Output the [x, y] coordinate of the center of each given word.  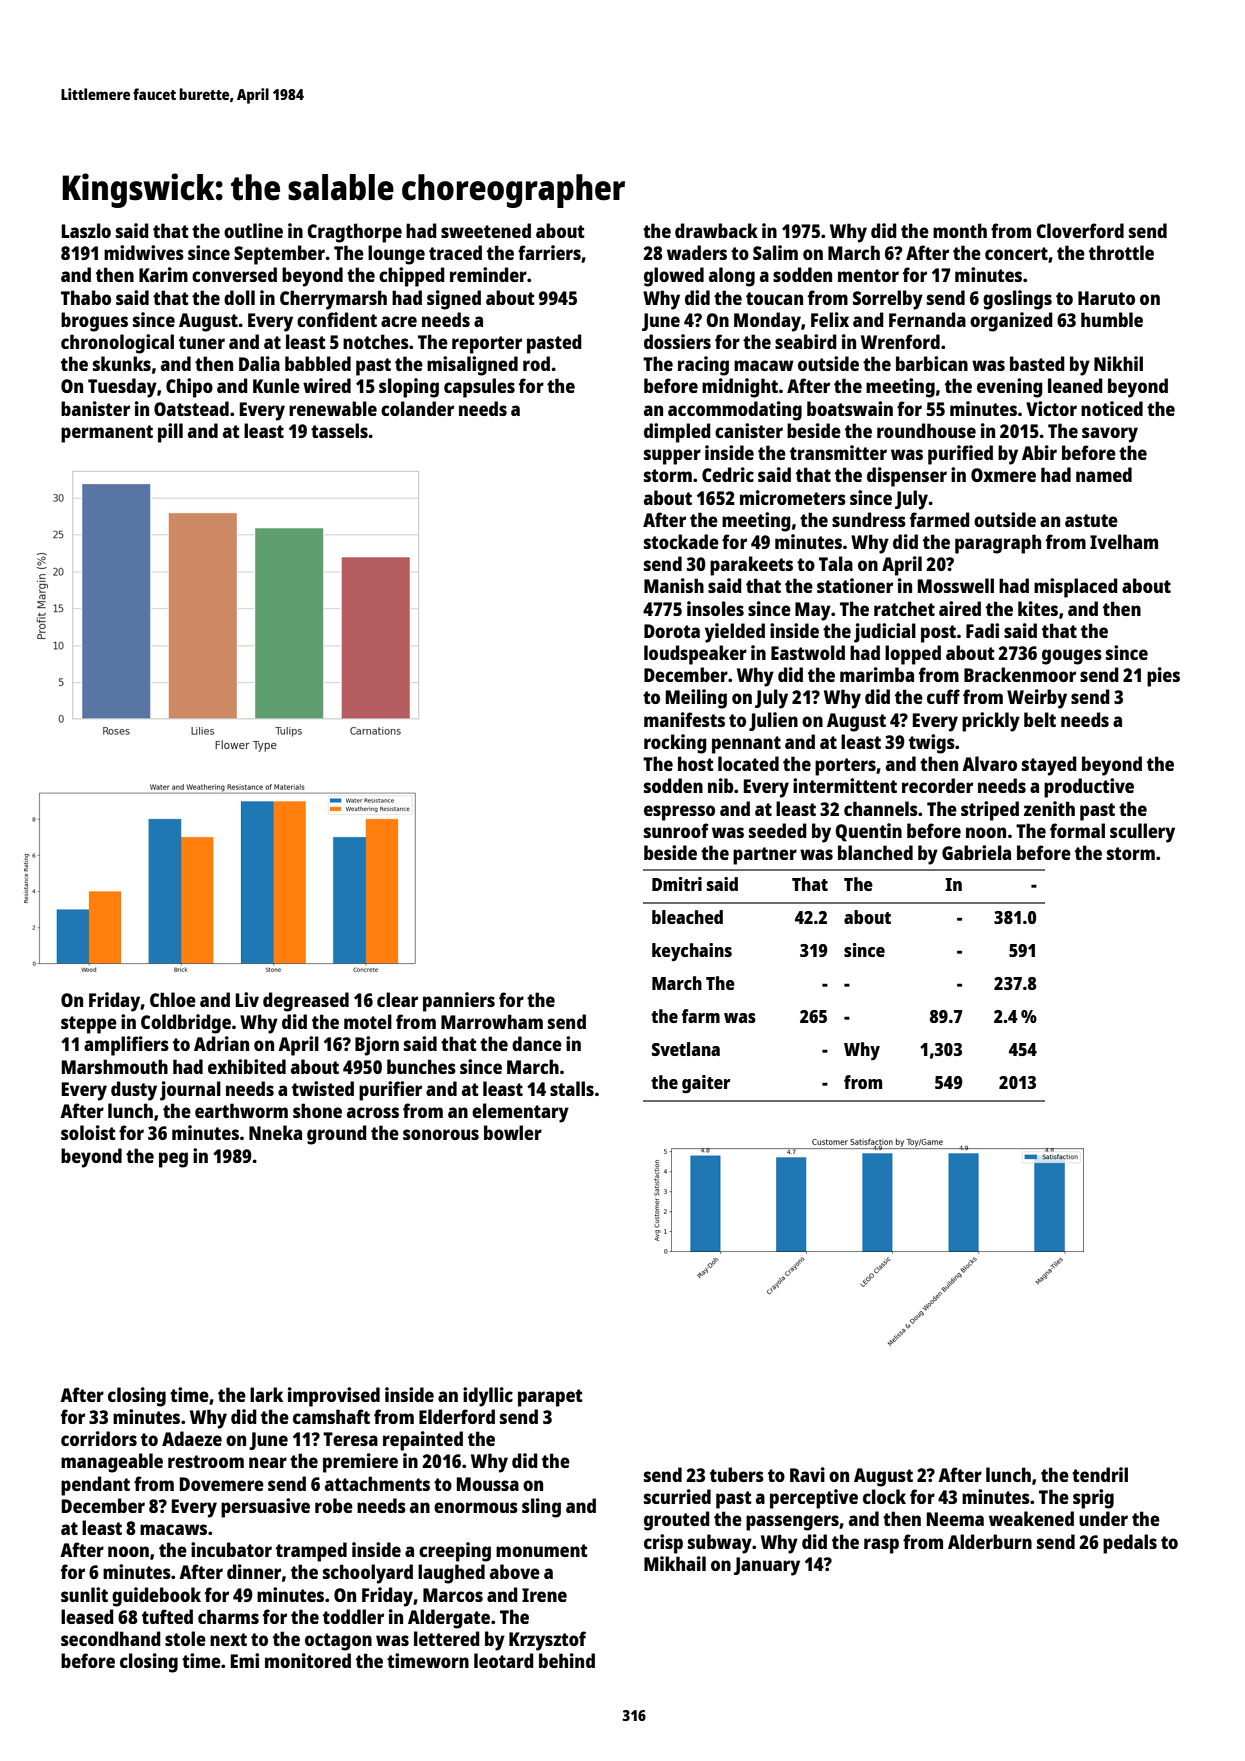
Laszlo [86, 230]
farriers [549, 252]
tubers [737, 1474]
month [960, 230]
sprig [1093, 1499]
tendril [1100, 1474]
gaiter [706, 1084]
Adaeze [192, 1438]
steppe [89, 1025]
